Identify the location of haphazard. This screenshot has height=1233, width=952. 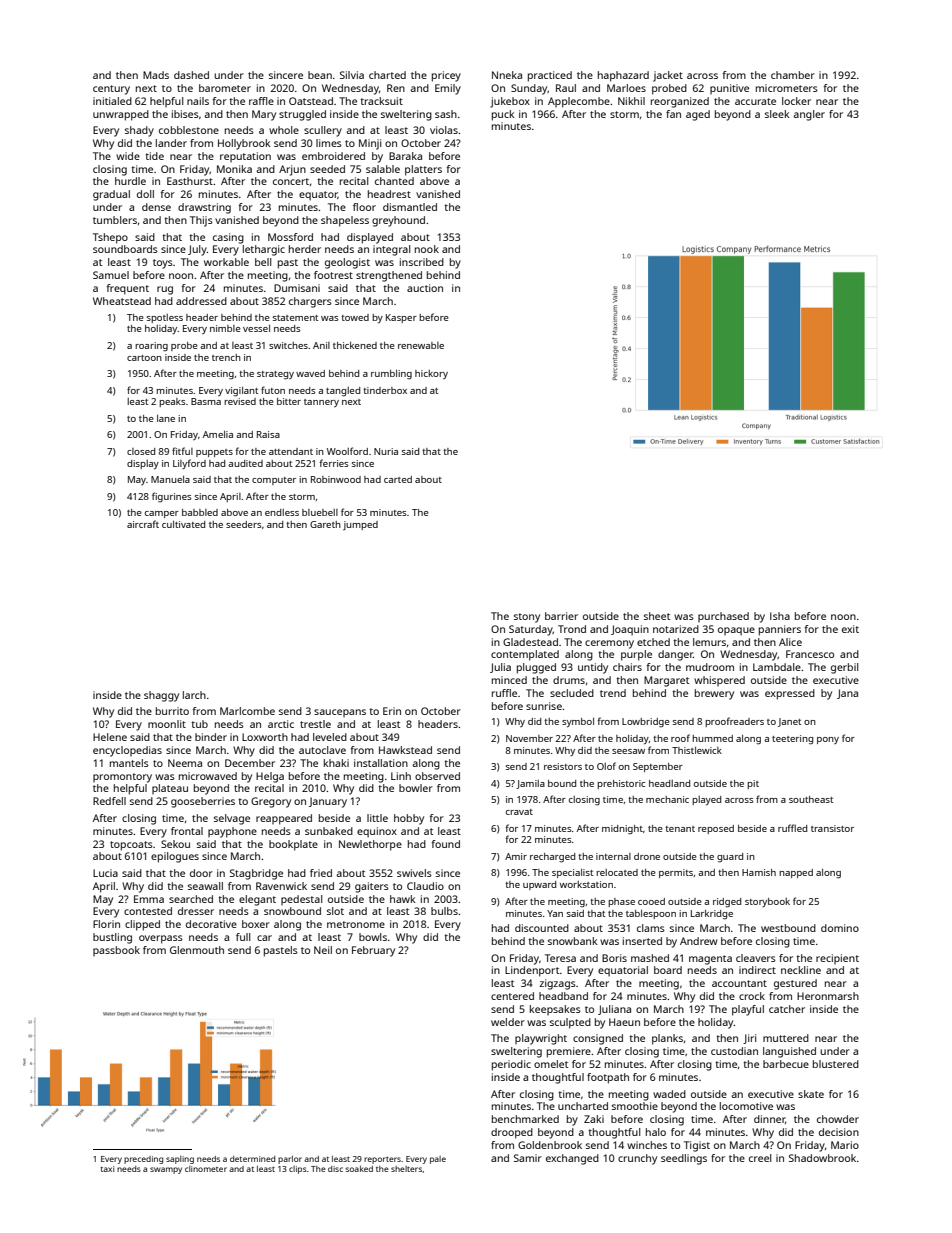
(623, 76).
